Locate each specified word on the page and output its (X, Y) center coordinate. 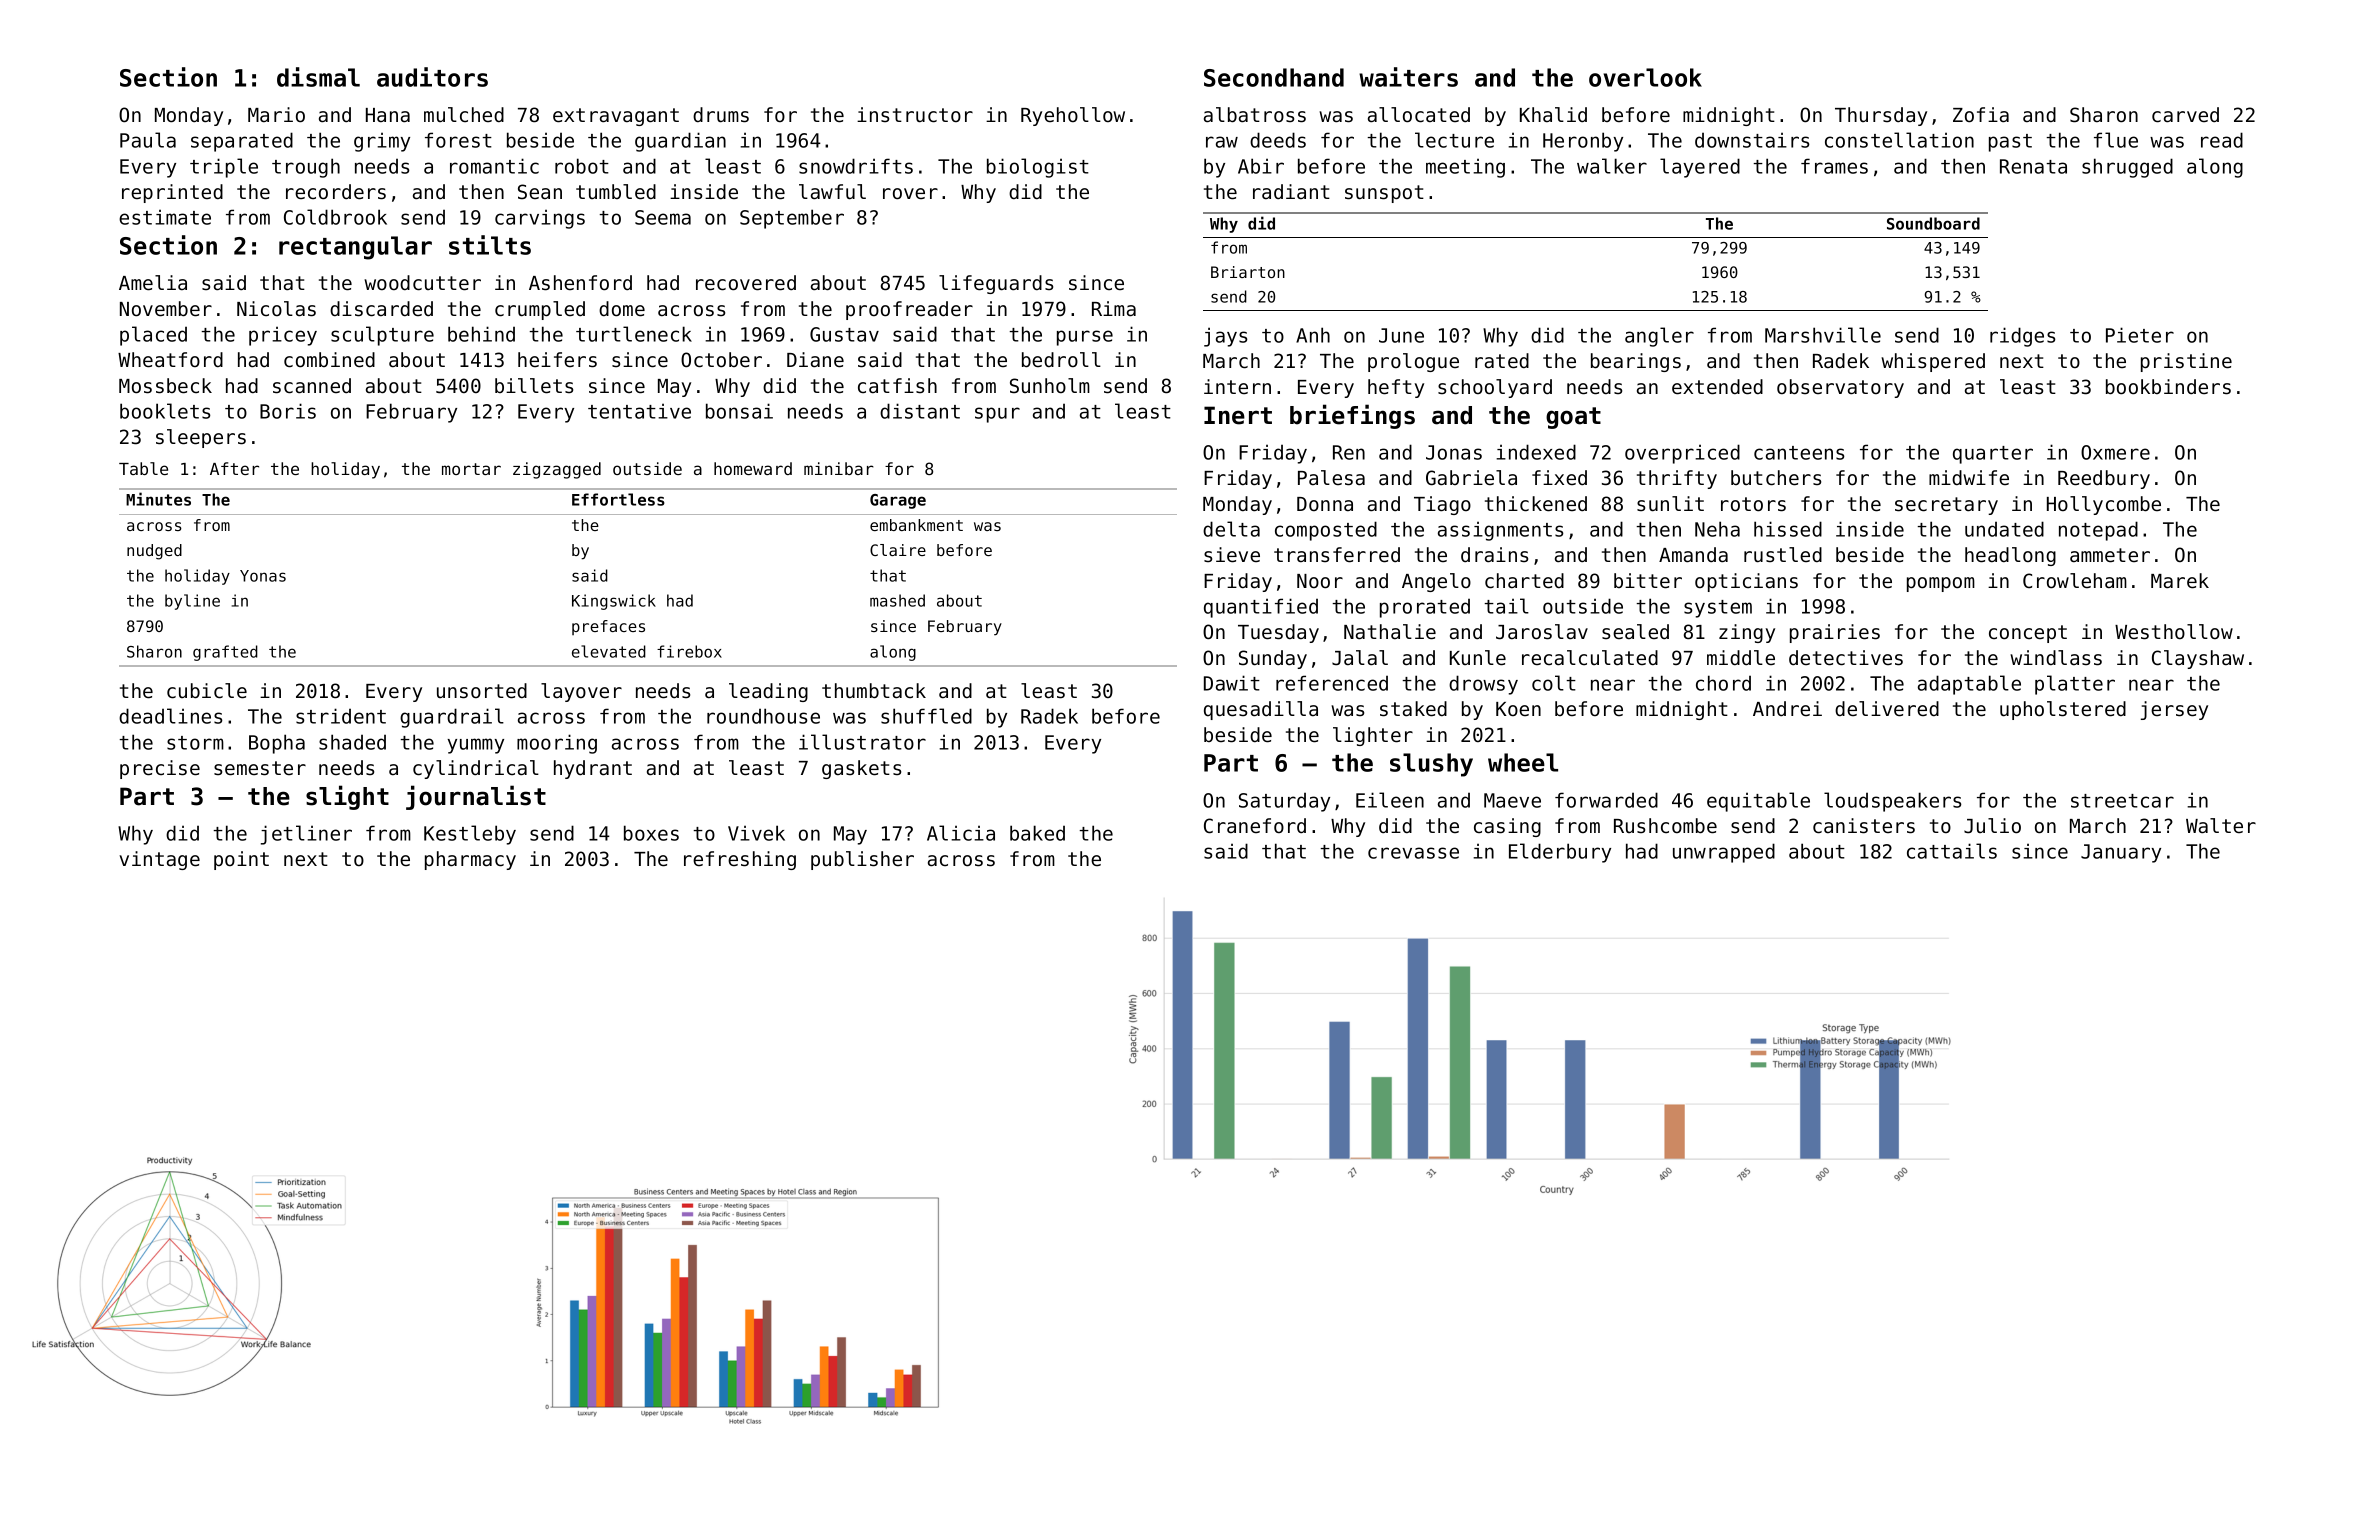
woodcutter (422, 283)
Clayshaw (2198, 659)
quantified (1261, 608)
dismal (318, 77)
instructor (915, 115)
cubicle (207, 691)
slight (347, 797)
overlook (1645, 77)
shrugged (2127, 168)
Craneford (1255, 826)
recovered (746, 283)
